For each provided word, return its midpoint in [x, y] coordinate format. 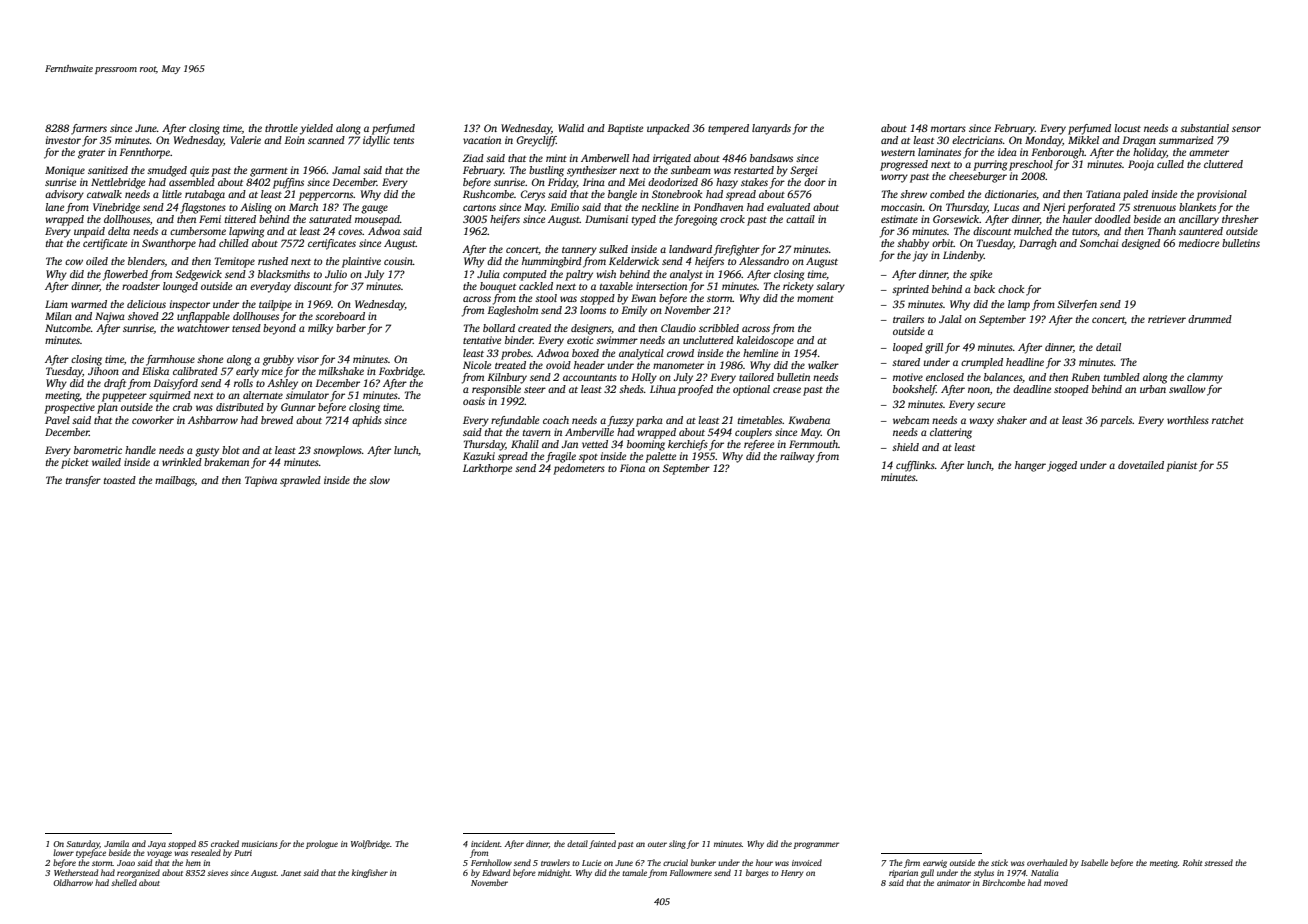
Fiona [632, 468]
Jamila [116, 843]
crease [787, 390]
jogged [1062, 466]
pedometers [579, 469]
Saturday [83, 844]
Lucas [1006, 207]
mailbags [175, 481]
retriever [1167, 319]
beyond [279, 329]
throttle [281, 128]
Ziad [473, 158]
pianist [1181, 466]
